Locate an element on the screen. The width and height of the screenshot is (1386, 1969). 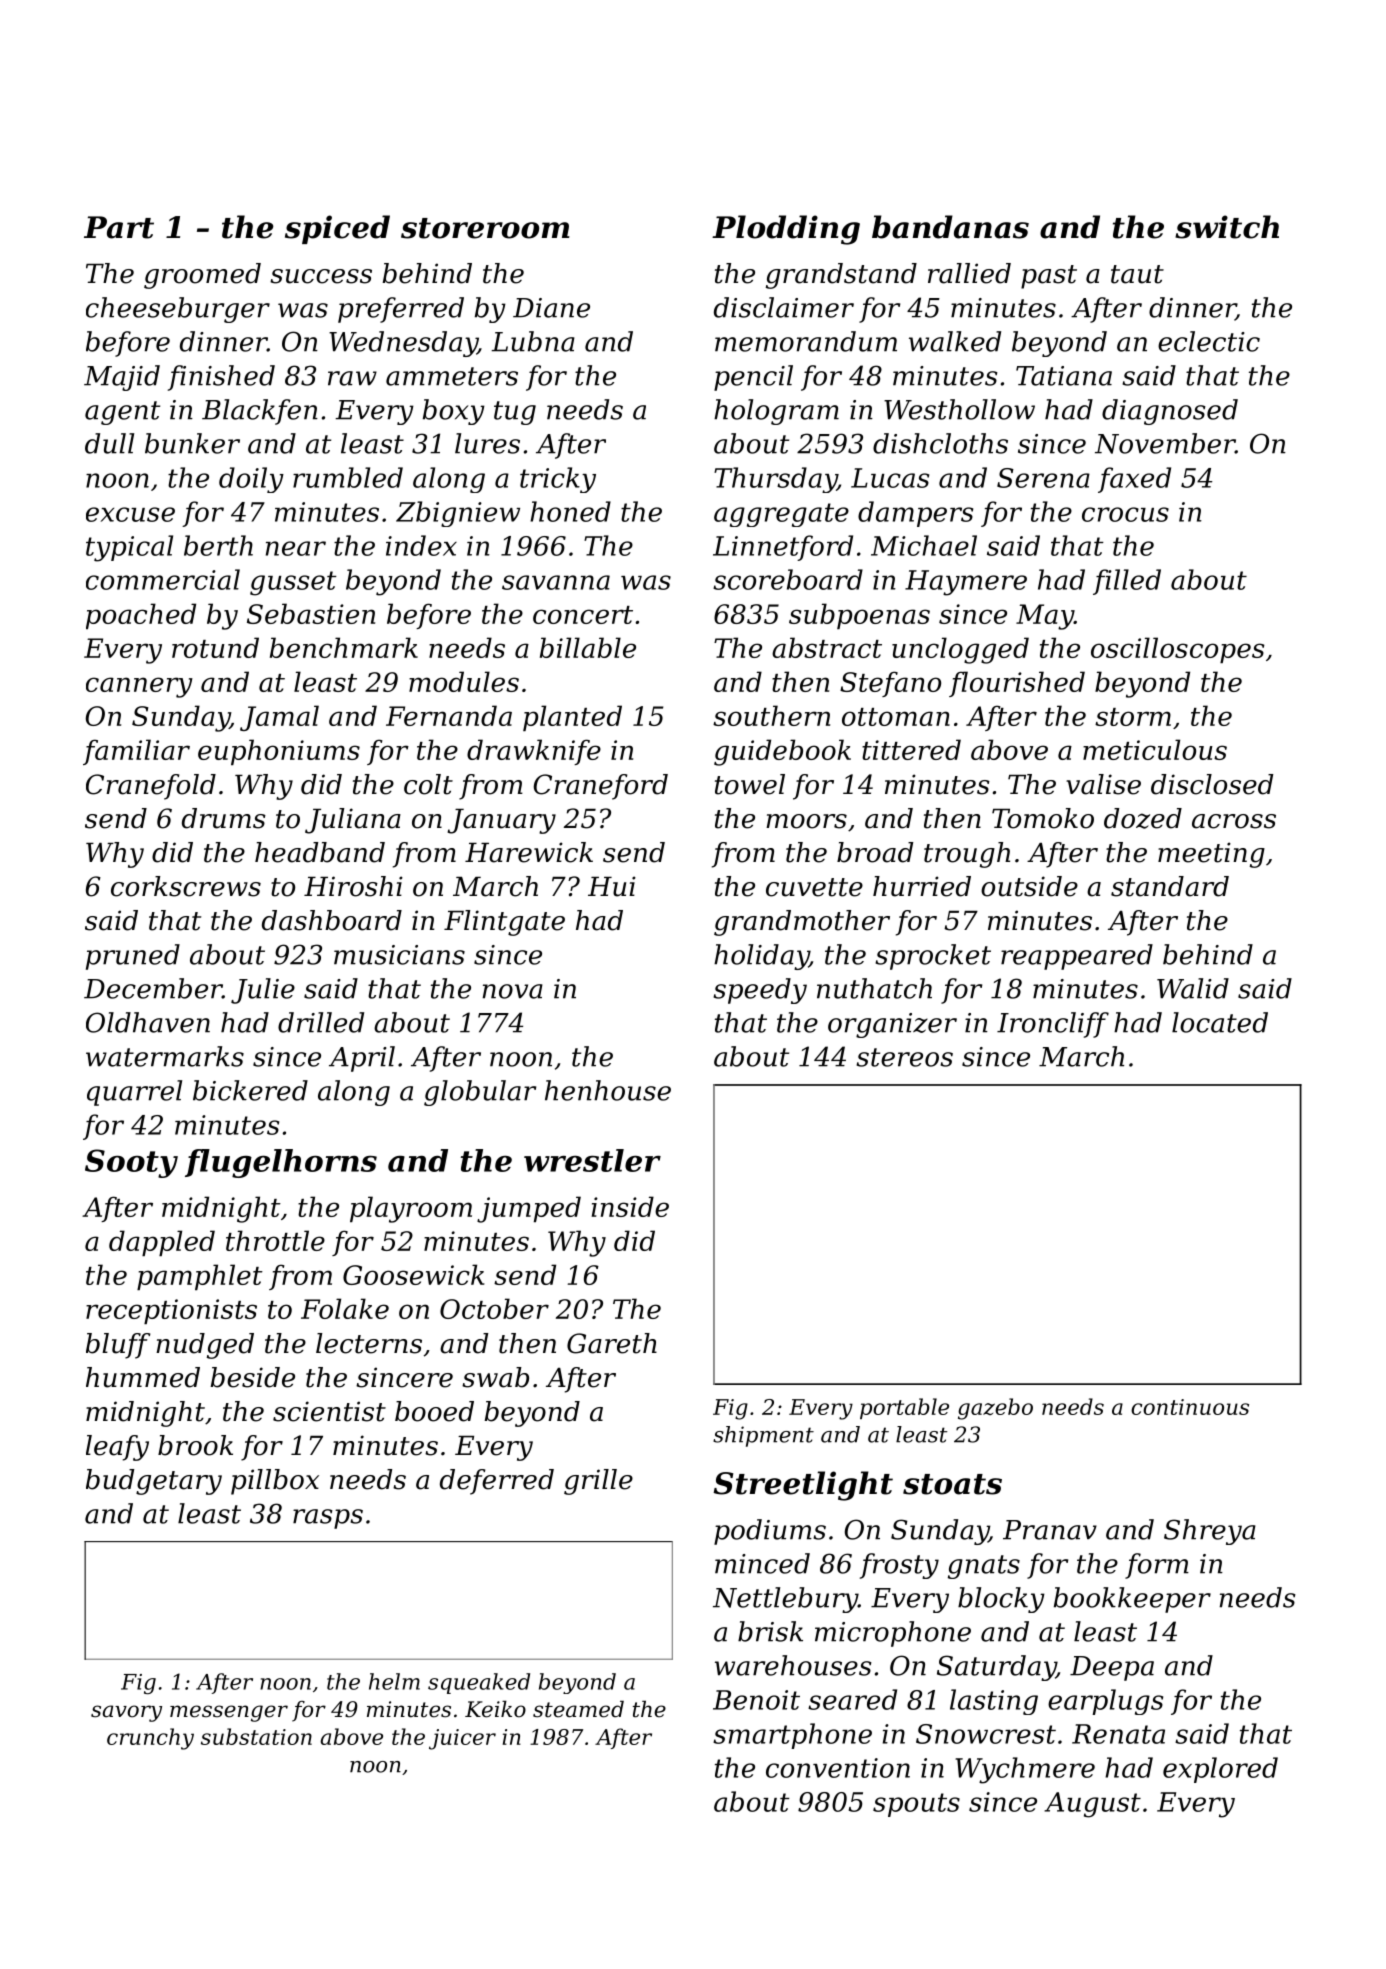
substation is located at coordinates (256, 1736).
